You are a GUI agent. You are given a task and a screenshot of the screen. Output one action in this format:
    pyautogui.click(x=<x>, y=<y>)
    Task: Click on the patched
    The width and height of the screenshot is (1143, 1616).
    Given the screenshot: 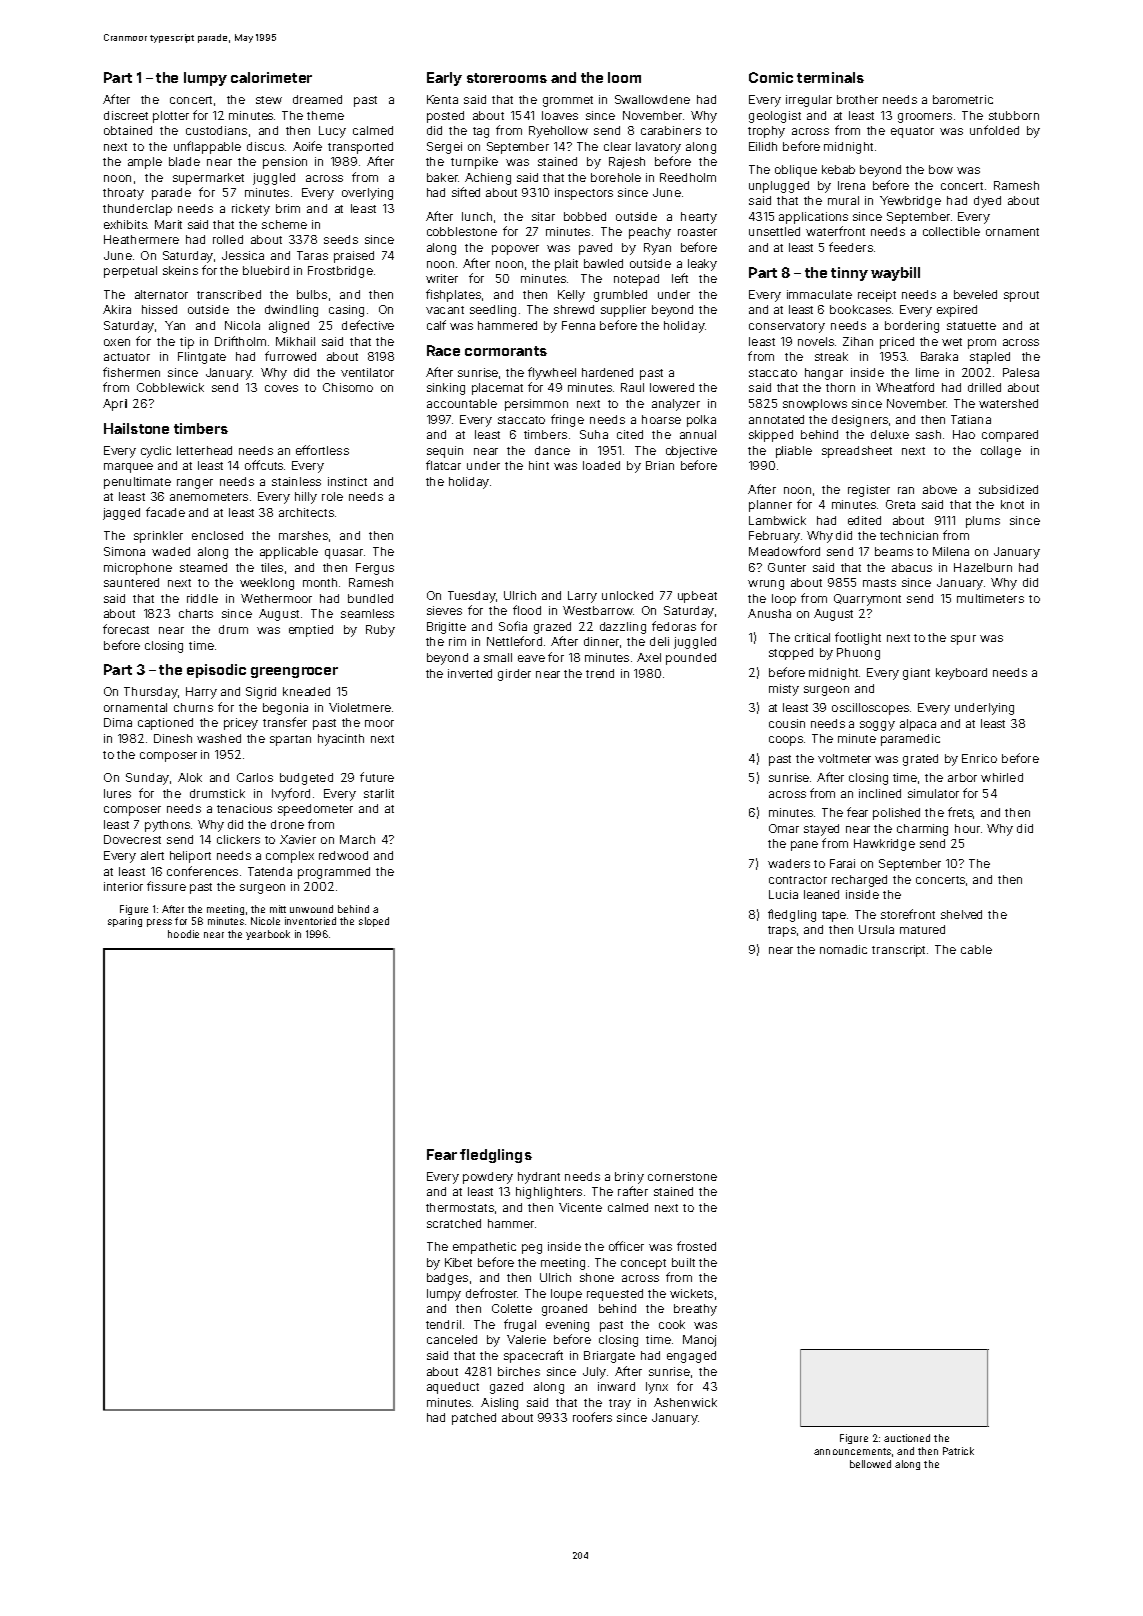 What is the action you would take?
    pyautogui.click(x=474, y=1419)
